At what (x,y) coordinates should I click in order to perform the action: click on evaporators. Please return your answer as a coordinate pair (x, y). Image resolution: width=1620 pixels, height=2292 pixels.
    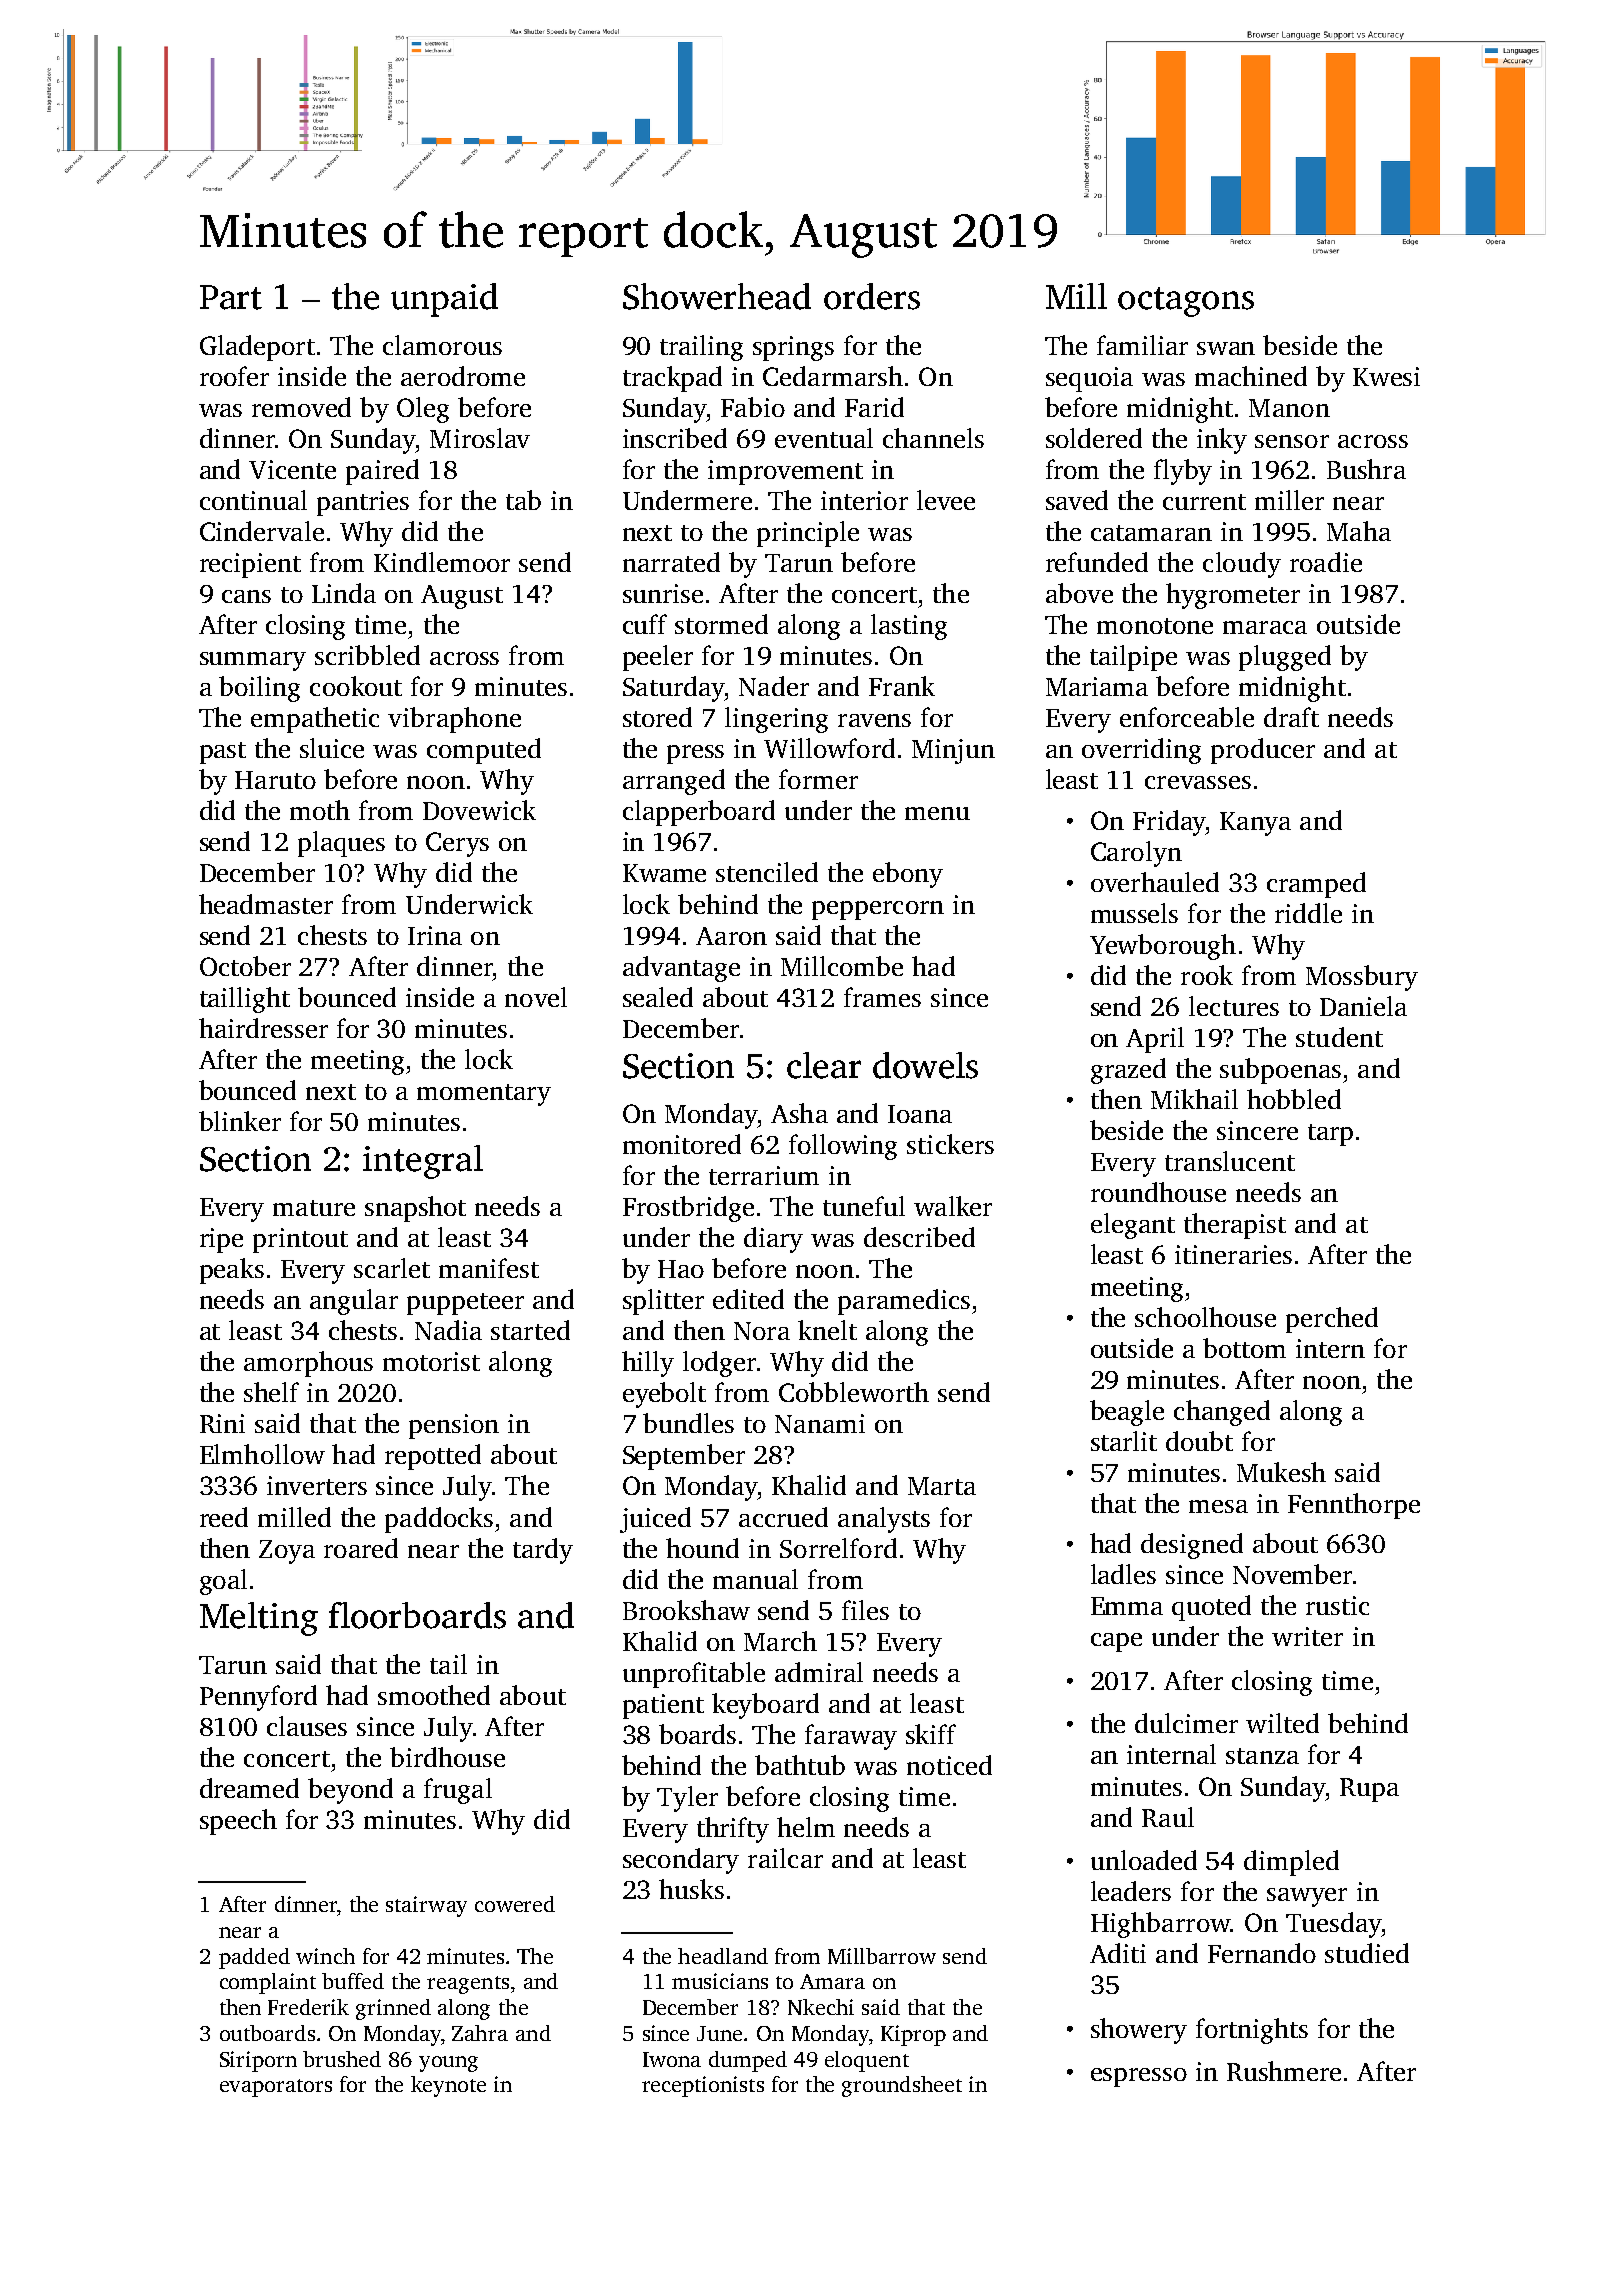
    Looking at the image, I should click on (276, 2088).
